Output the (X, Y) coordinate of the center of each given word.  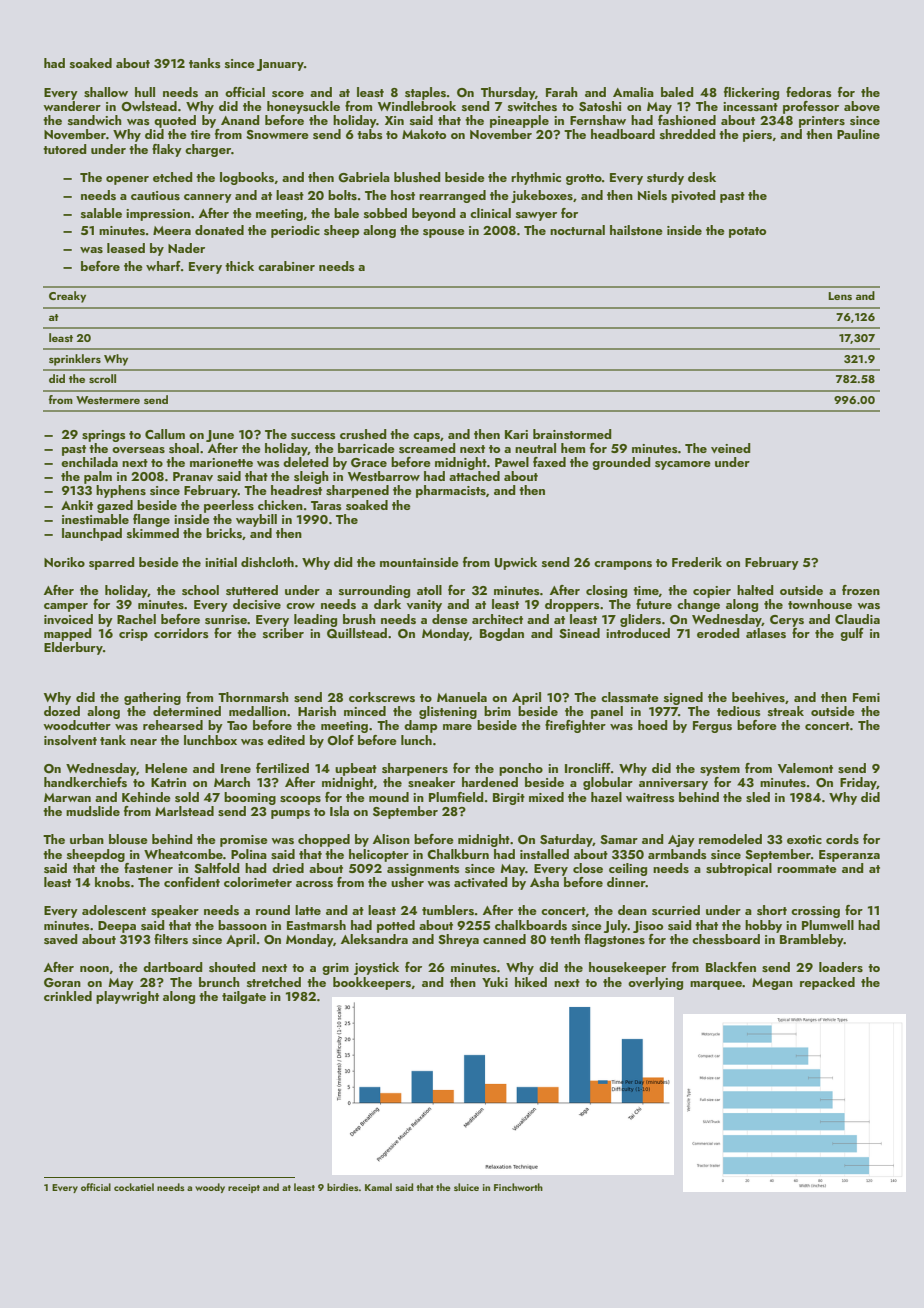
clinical (490, 213)
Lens (840, 296)
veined (731, 448)
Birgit (509, 799)
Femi (866, 697)
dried (288, 868)
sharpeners (415, 769)
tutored (65, 149)
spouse (444, 233)
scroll (102, 378)
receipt (244, 1188)
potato (747, 232)
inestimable (95, 519)
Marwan (67, 797)
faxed (549, 462)
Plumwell (828, 925)
